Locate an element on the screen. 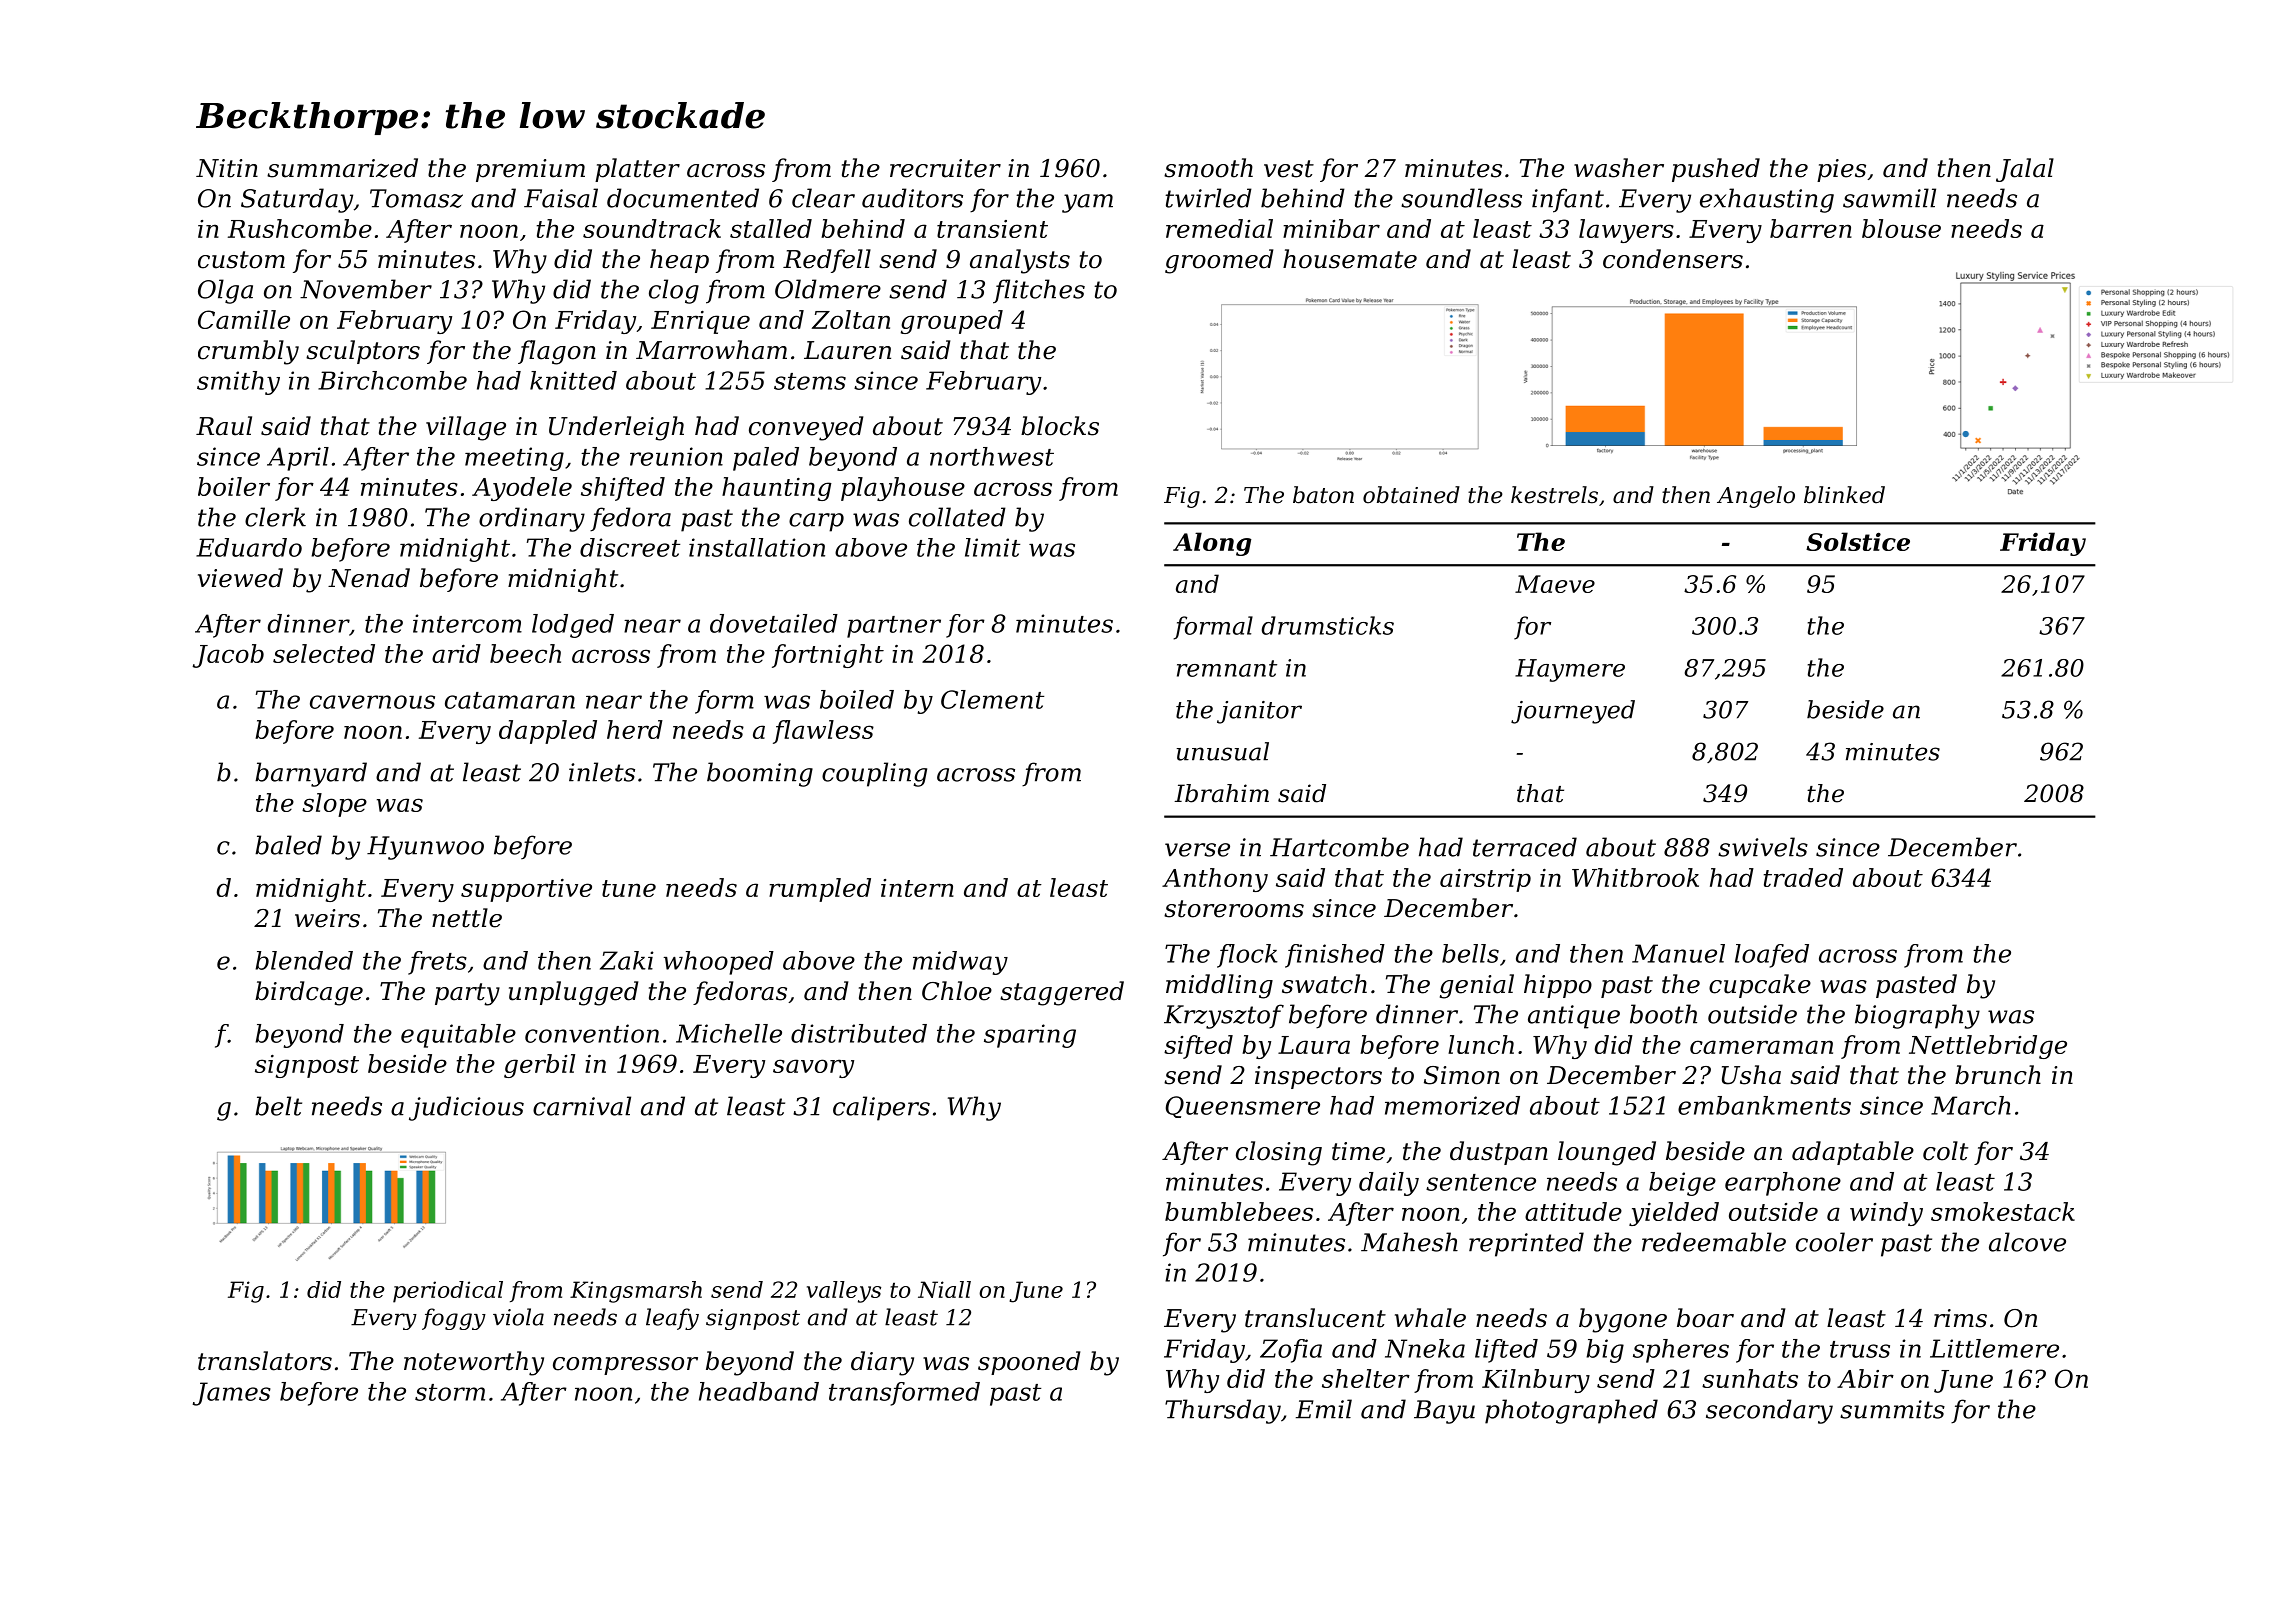  calipers is located at coordinates (881, 1108).
